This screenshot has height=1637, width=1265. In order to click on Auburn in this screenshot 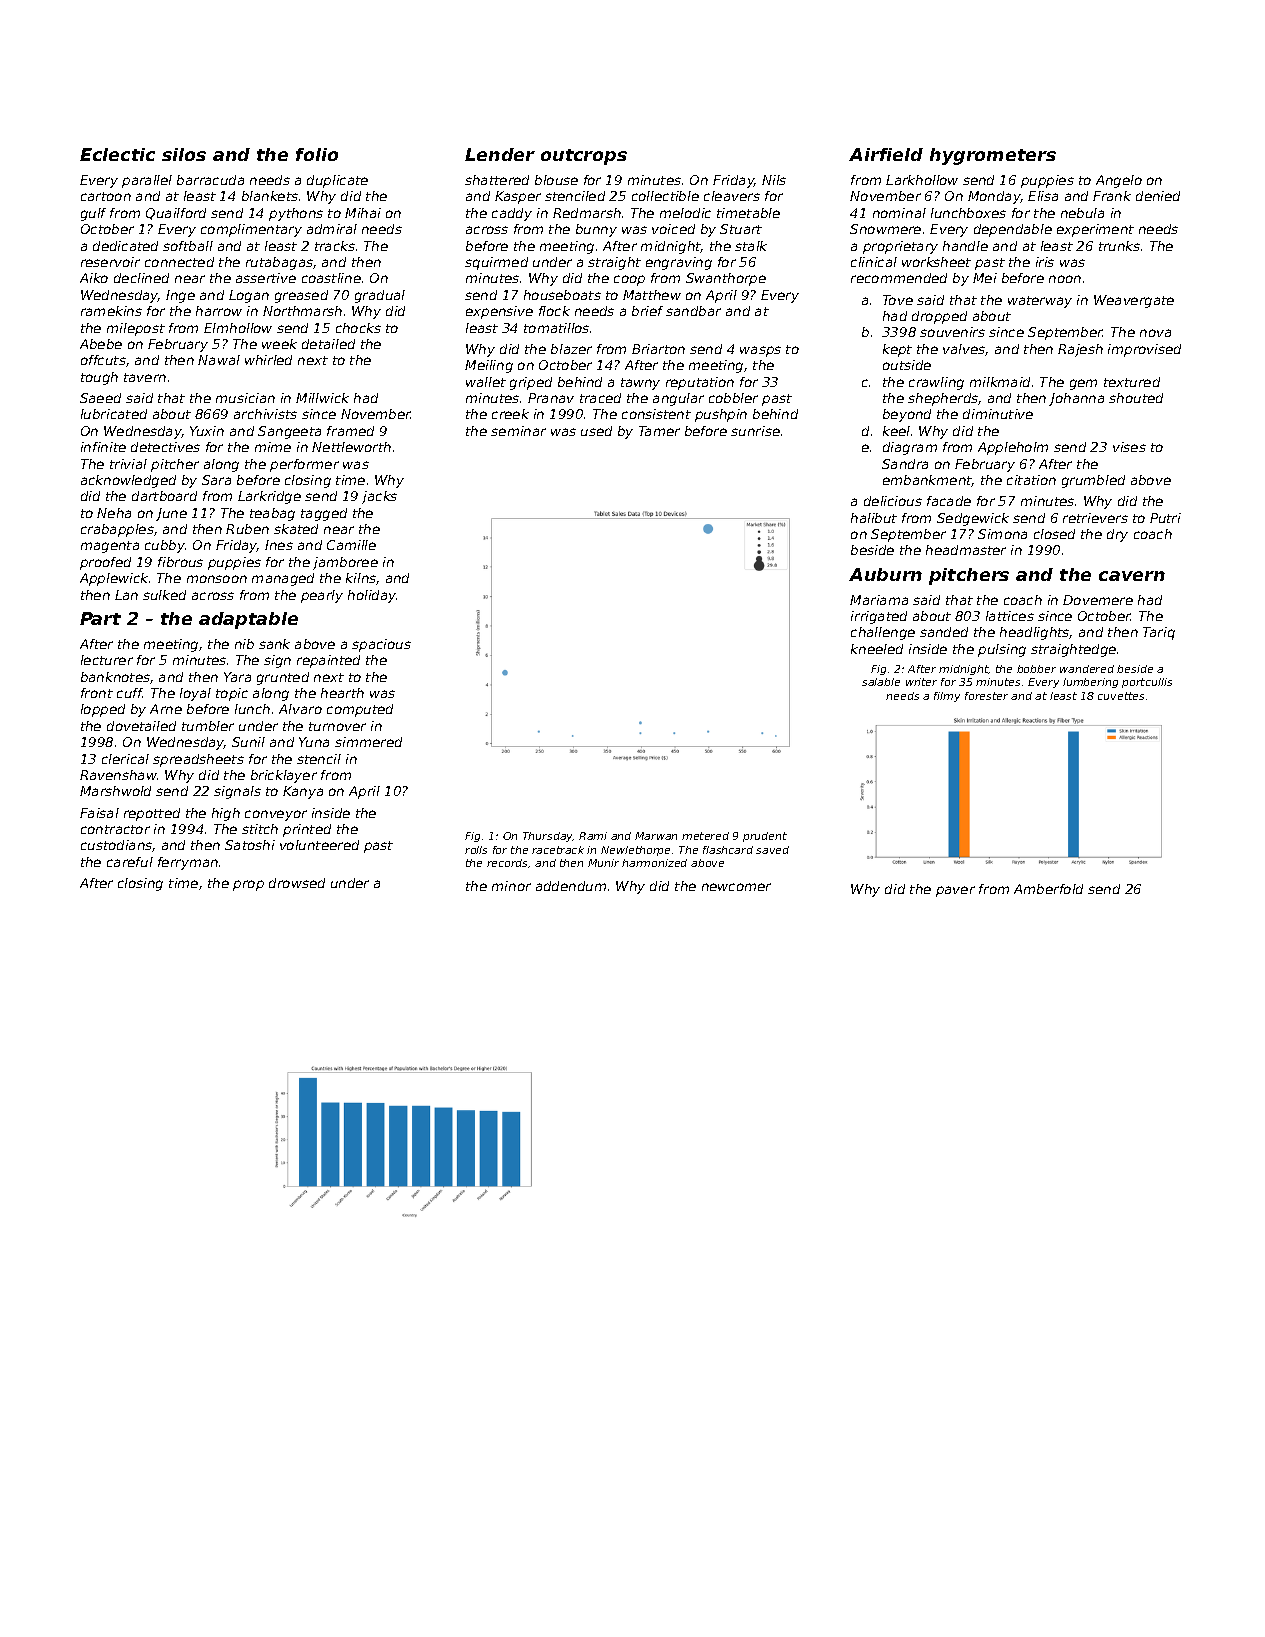, I will do `click(885, 574)`.
